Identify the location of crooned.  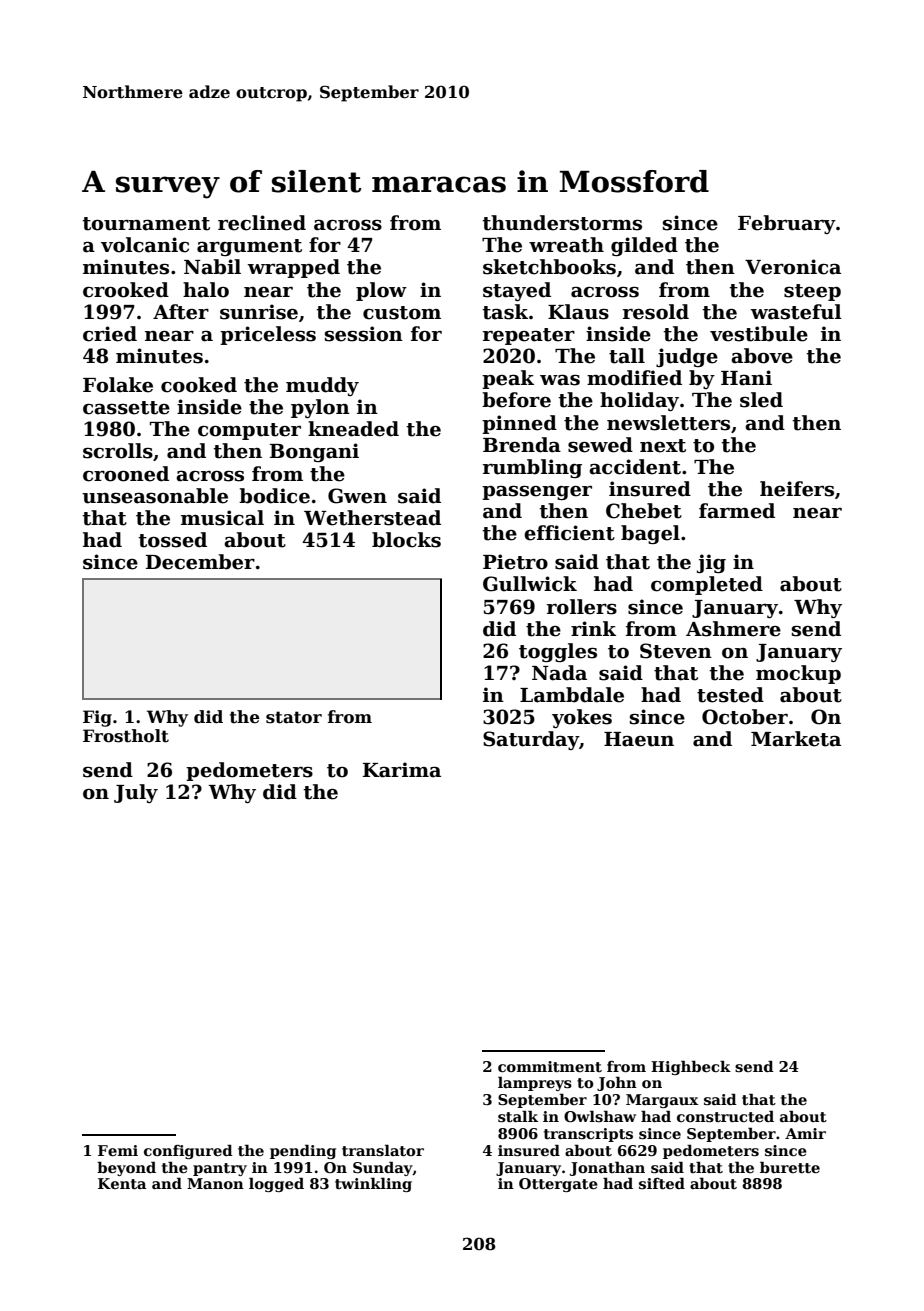
(126, 474).
